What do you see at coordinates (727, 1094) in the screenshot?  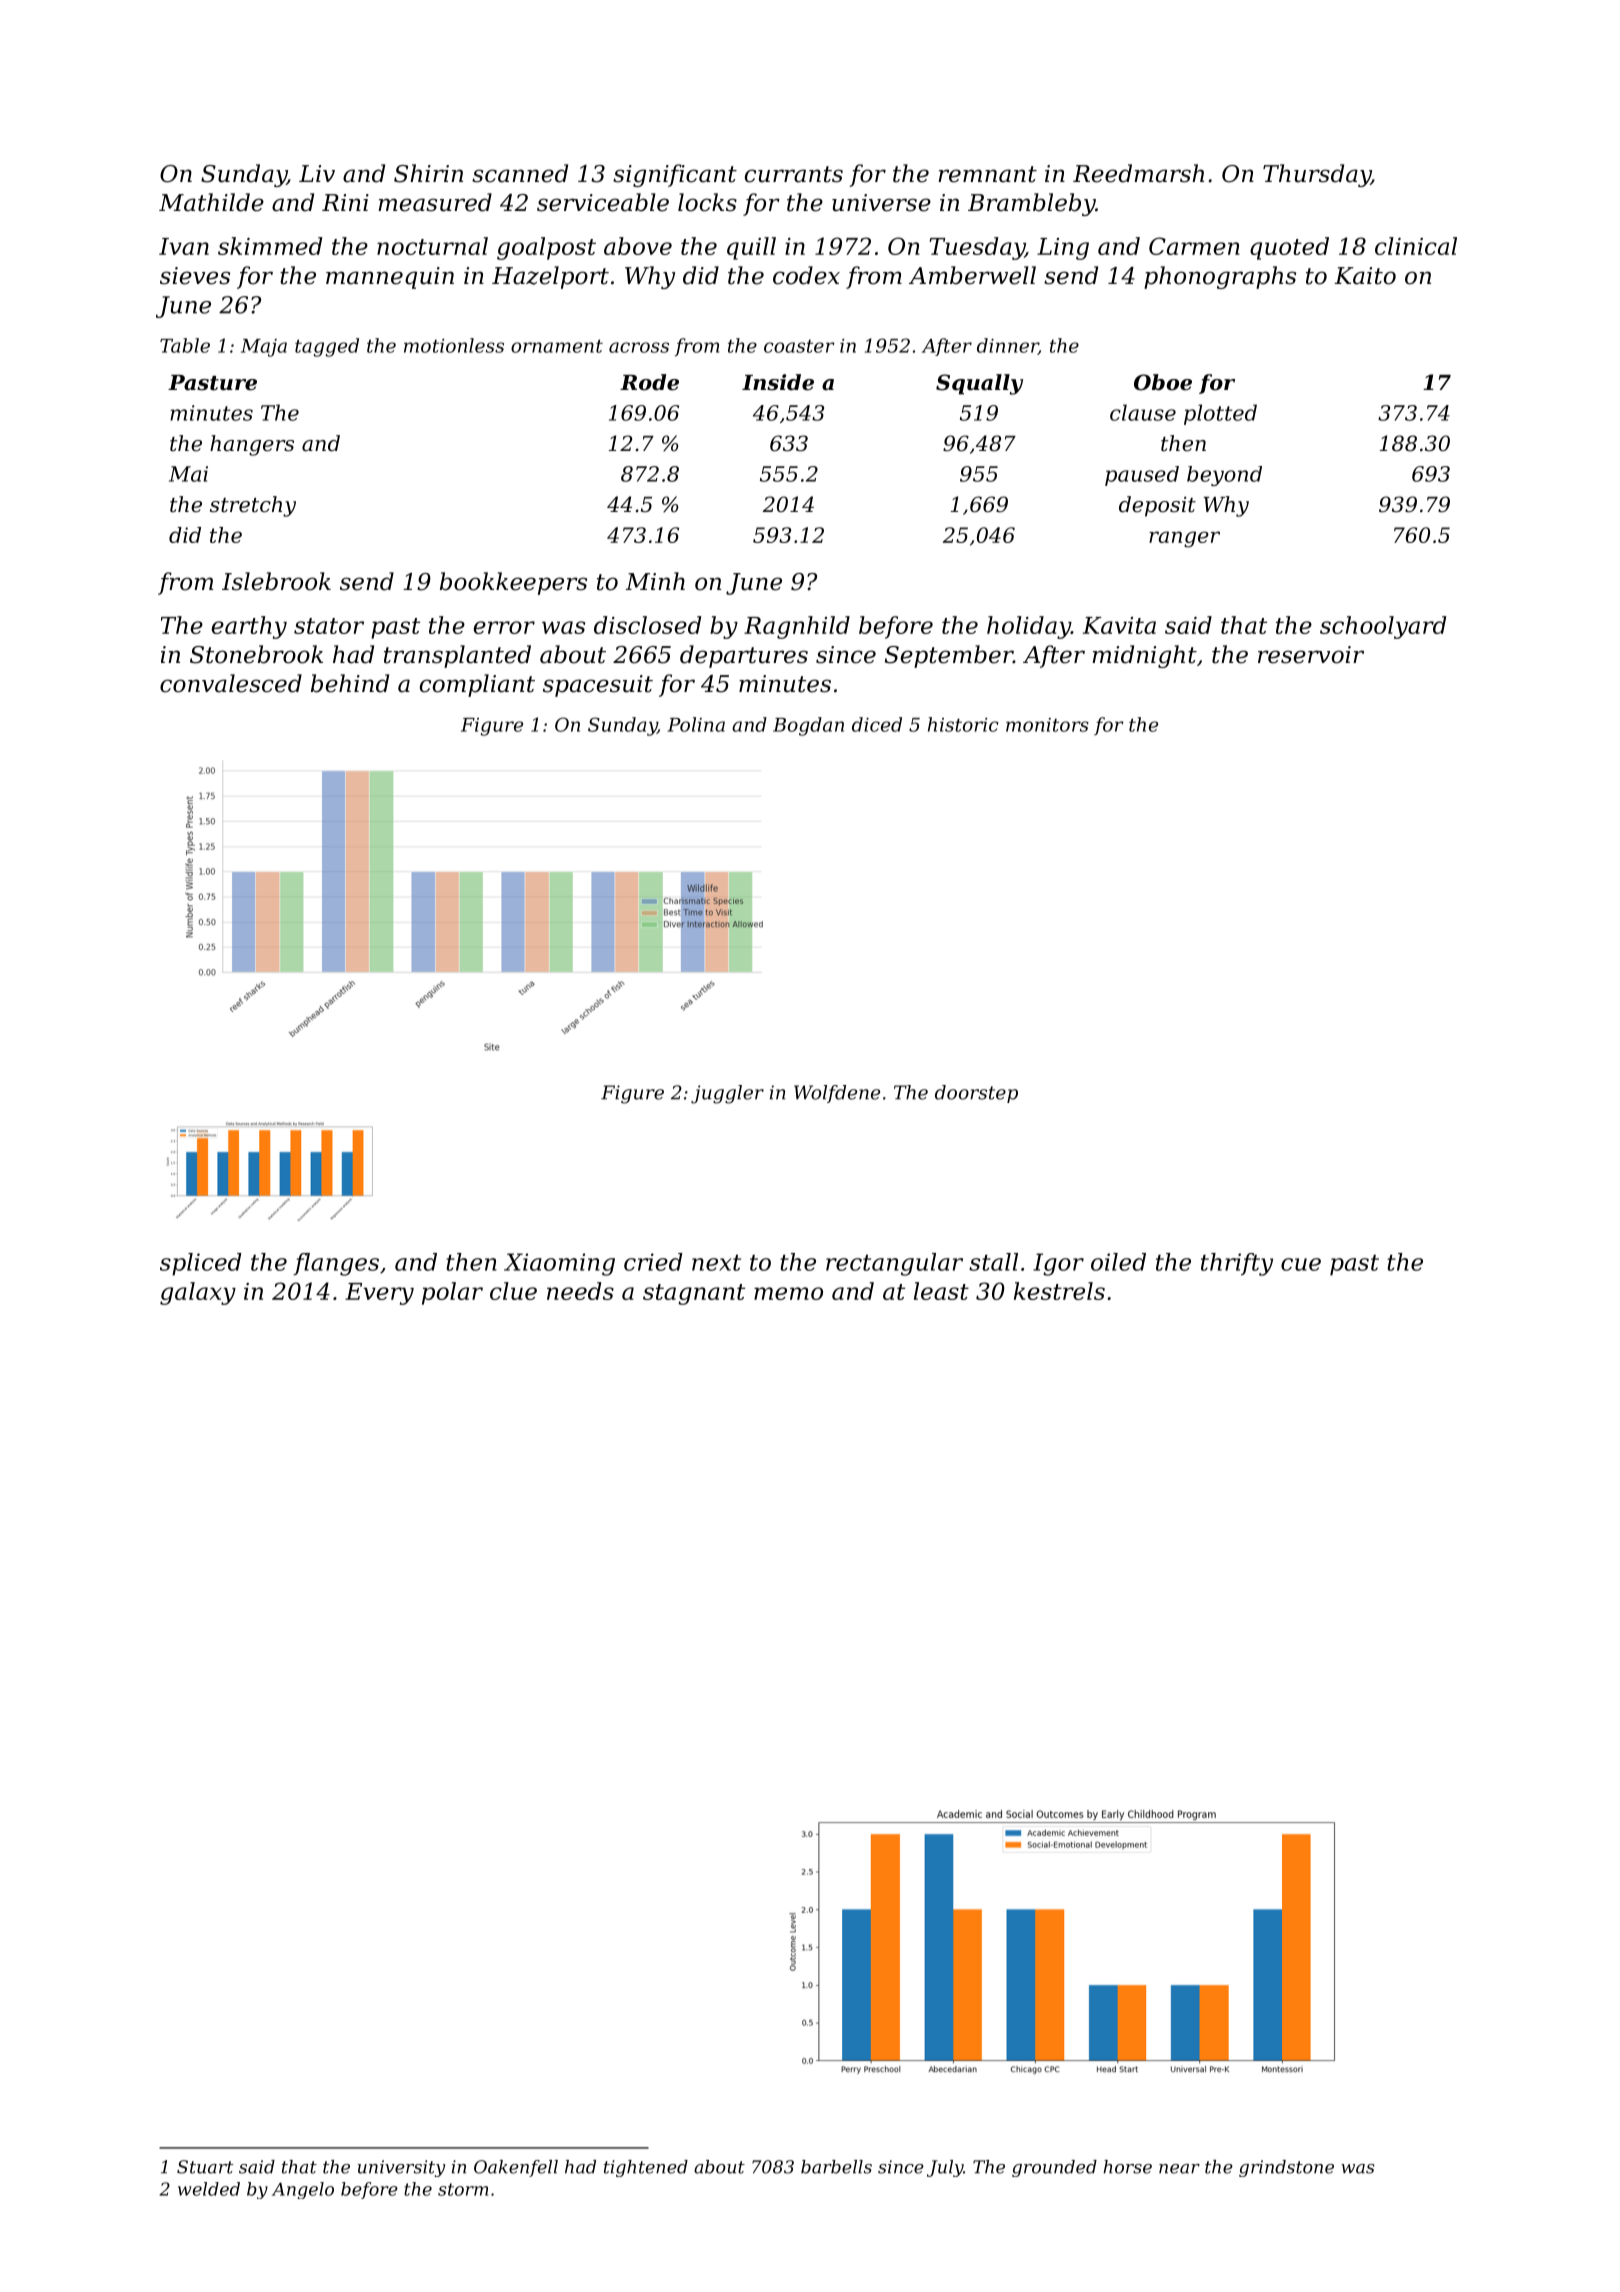 I see `juggler` at bounding box center [727, 1094].
